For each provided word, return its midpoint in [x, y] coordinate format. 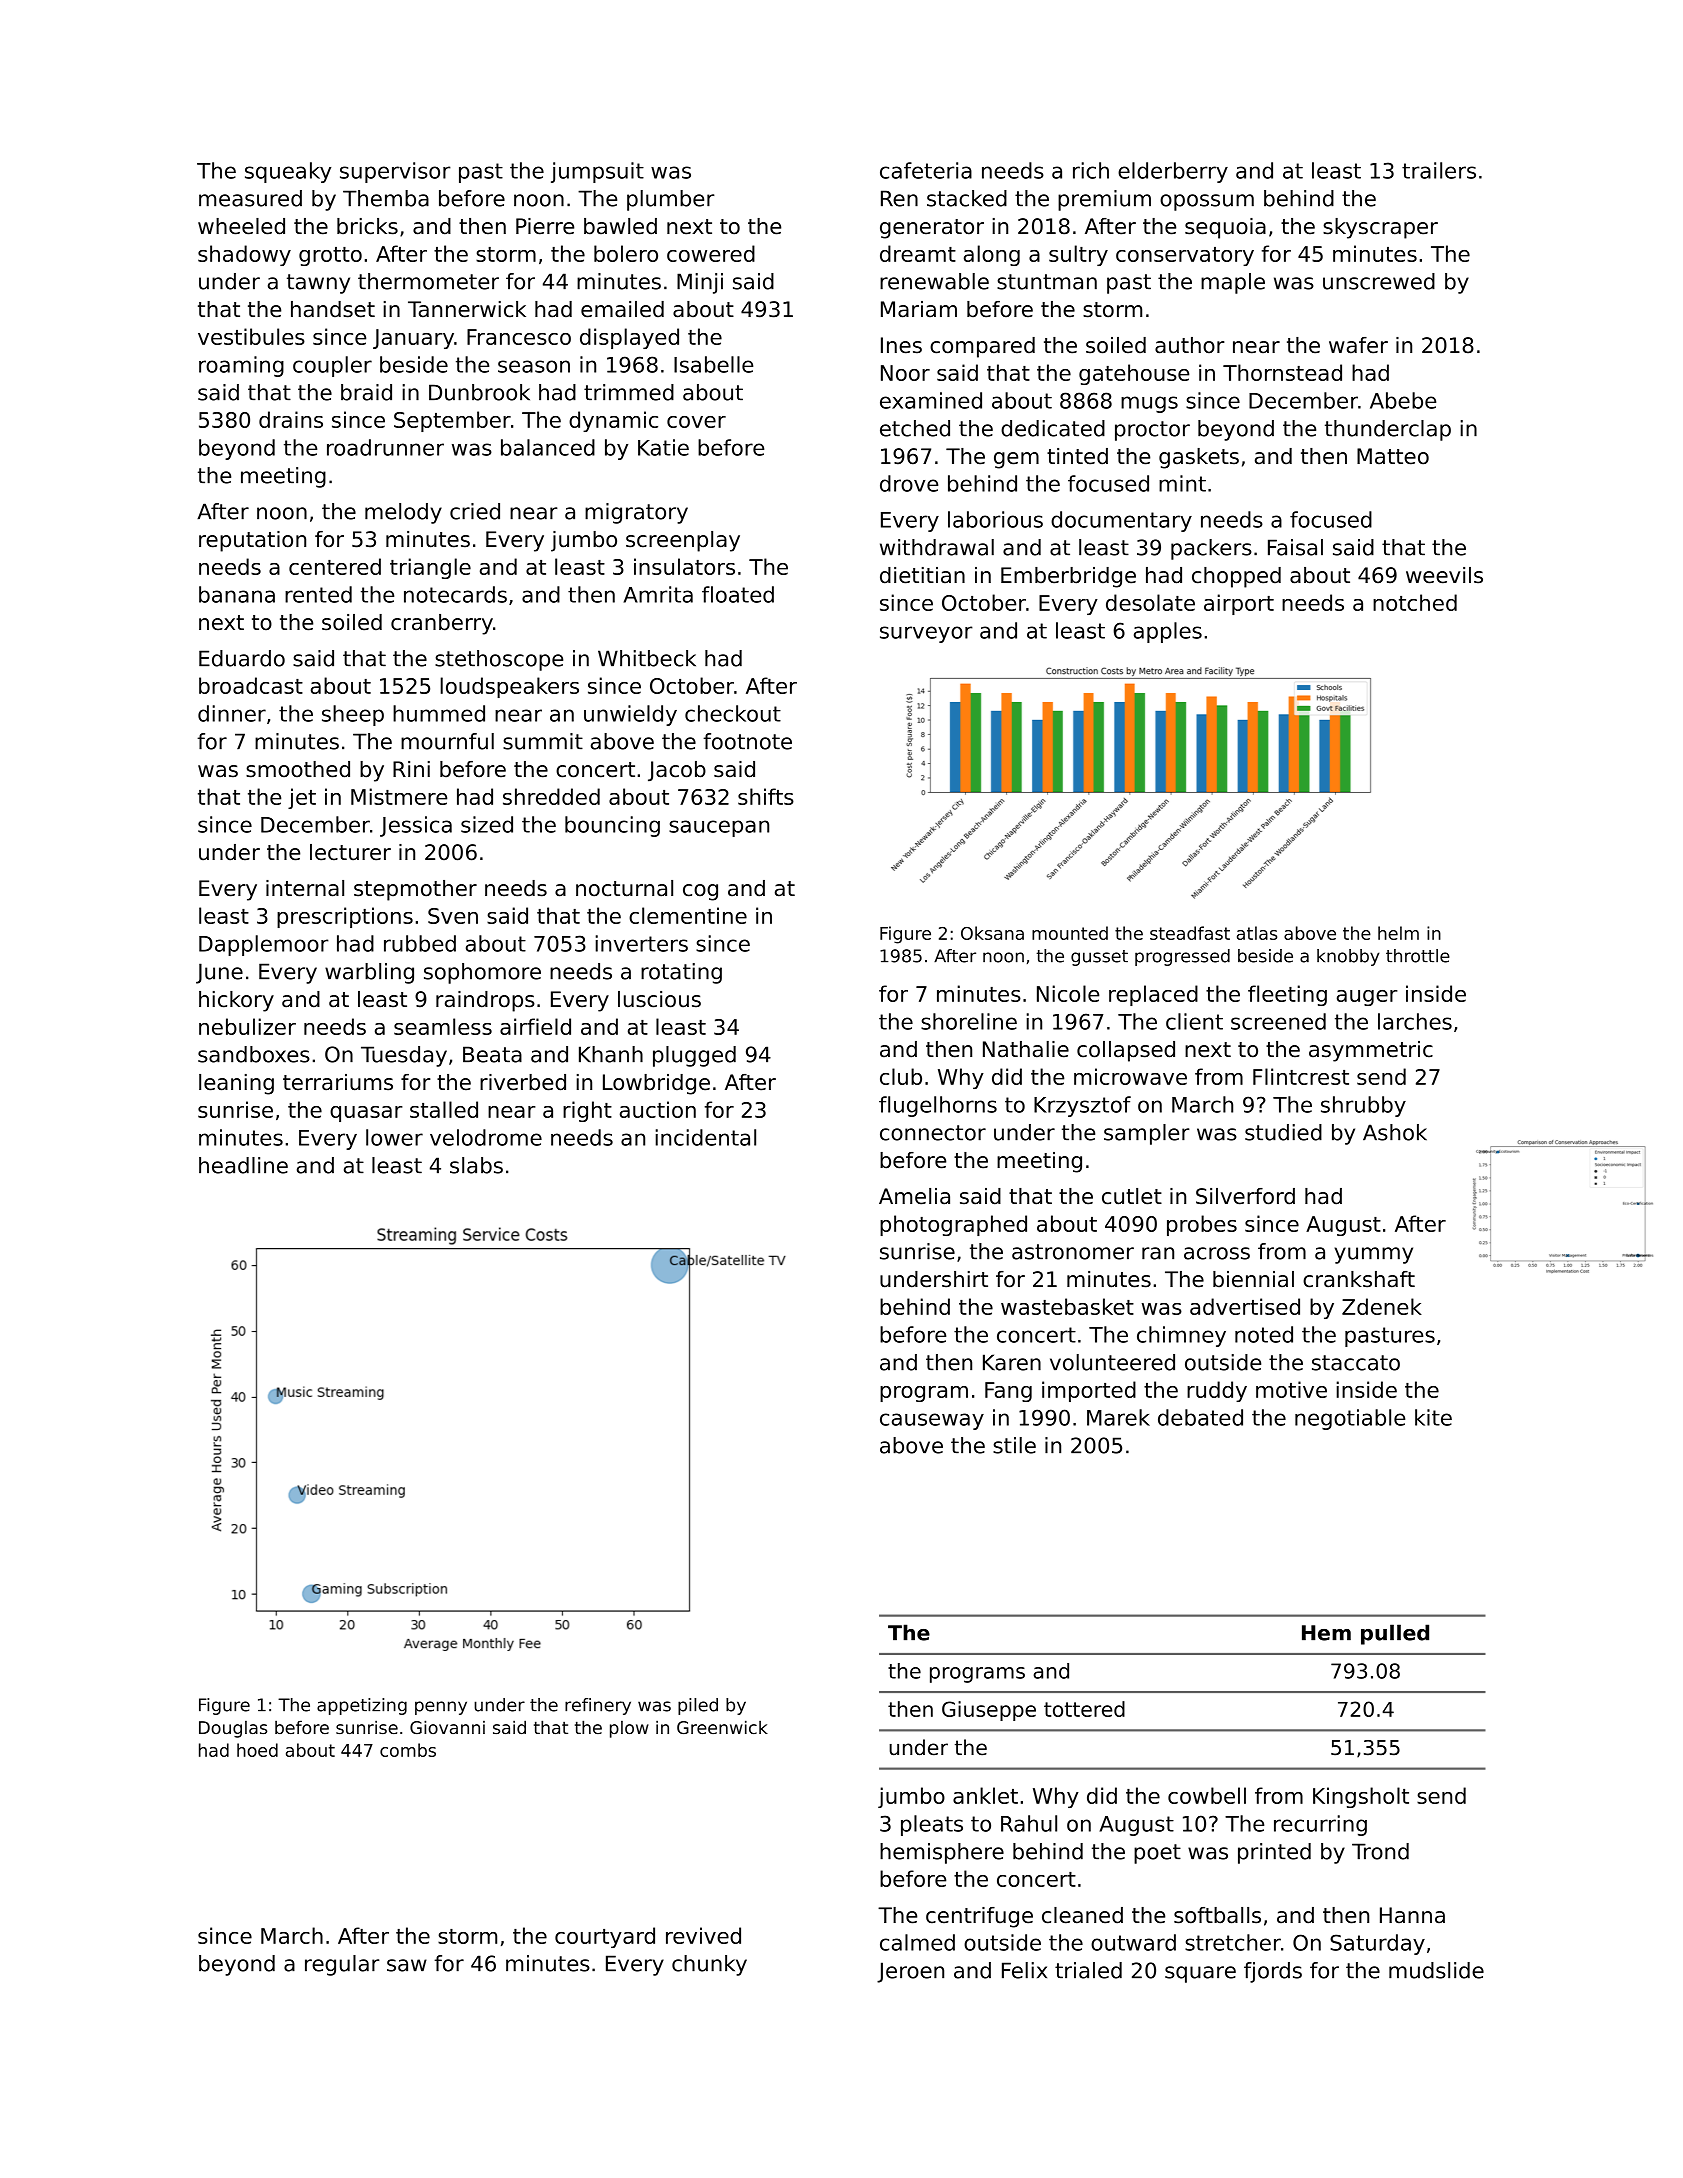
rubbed [420, 943]
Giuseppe [989, 1711]
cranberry [442, 624]
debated [1200, 1417]
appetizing [362, 1706]
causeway [932, 1421]
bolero [626, 253]
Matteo [1393, 456]
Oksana [992, 933]
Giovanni [447, 1727]
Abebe [1403, 400]
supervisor [395, 172]
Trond [1380, 1851]
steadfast [1190, 933]
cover [696, 422]
